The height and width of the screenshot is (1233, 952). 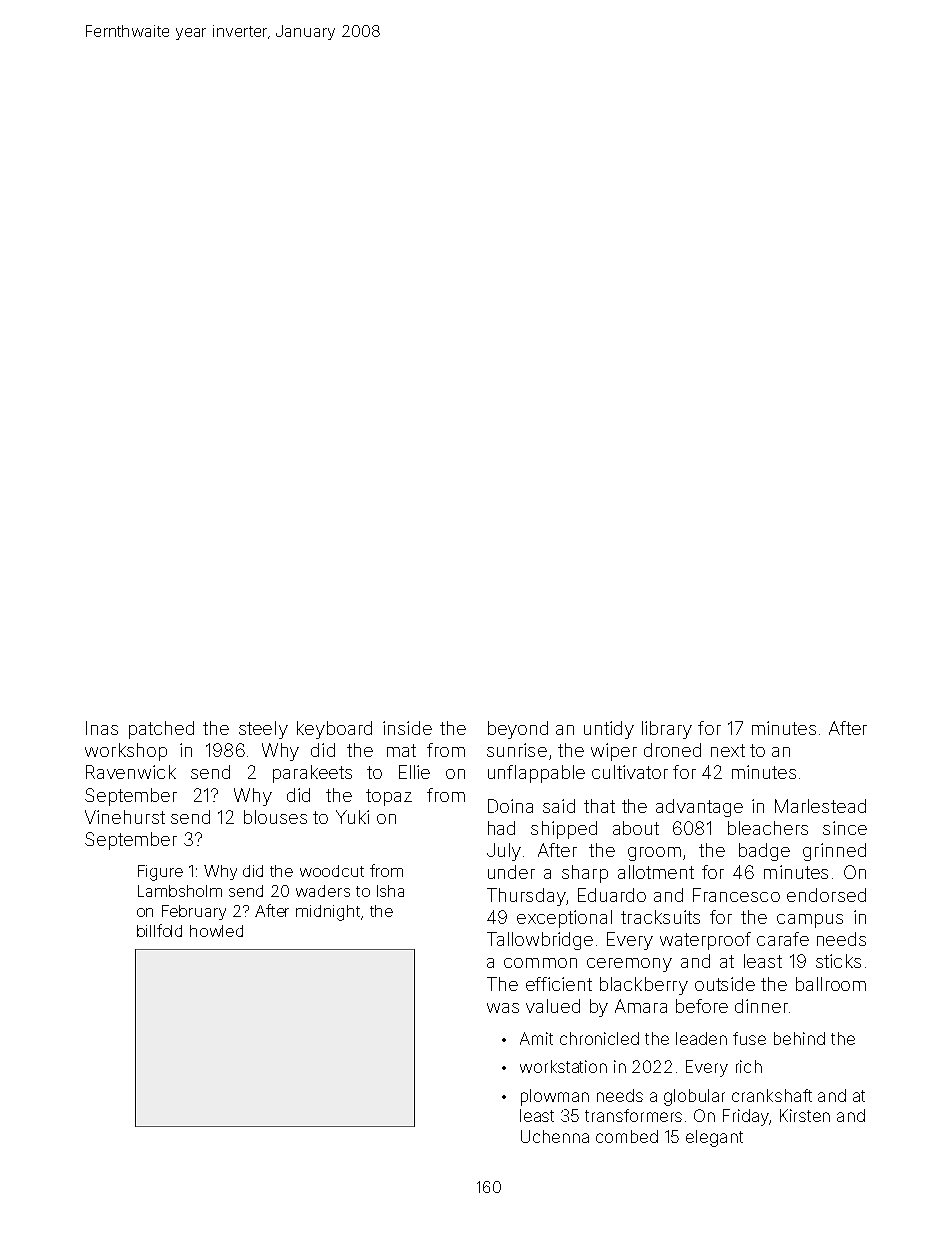 I want to click on was, so click(x=503, y=1008).
